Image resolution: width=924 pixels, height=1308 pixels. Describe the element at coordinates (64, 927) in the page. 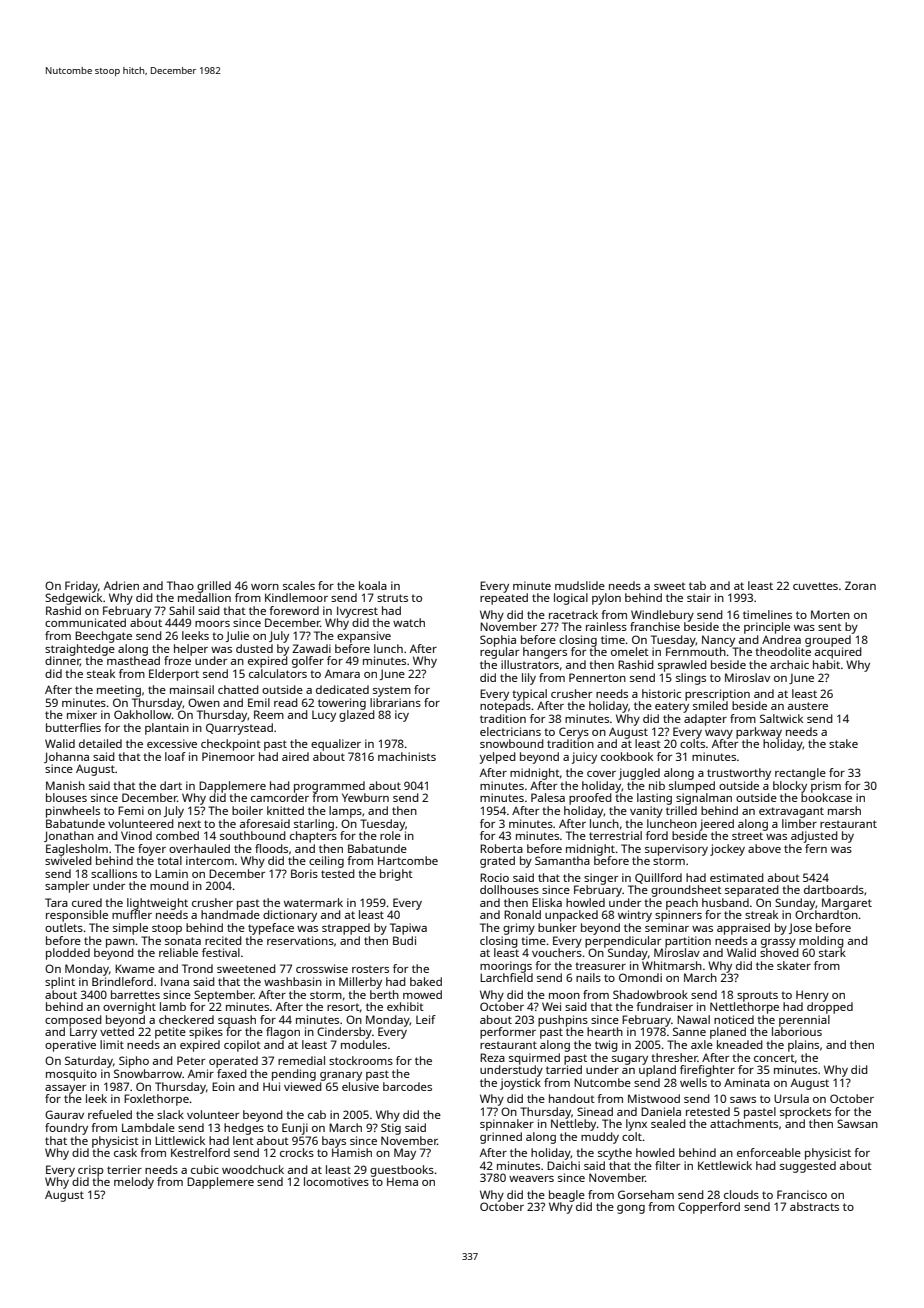

I see `outlets` at that location.
